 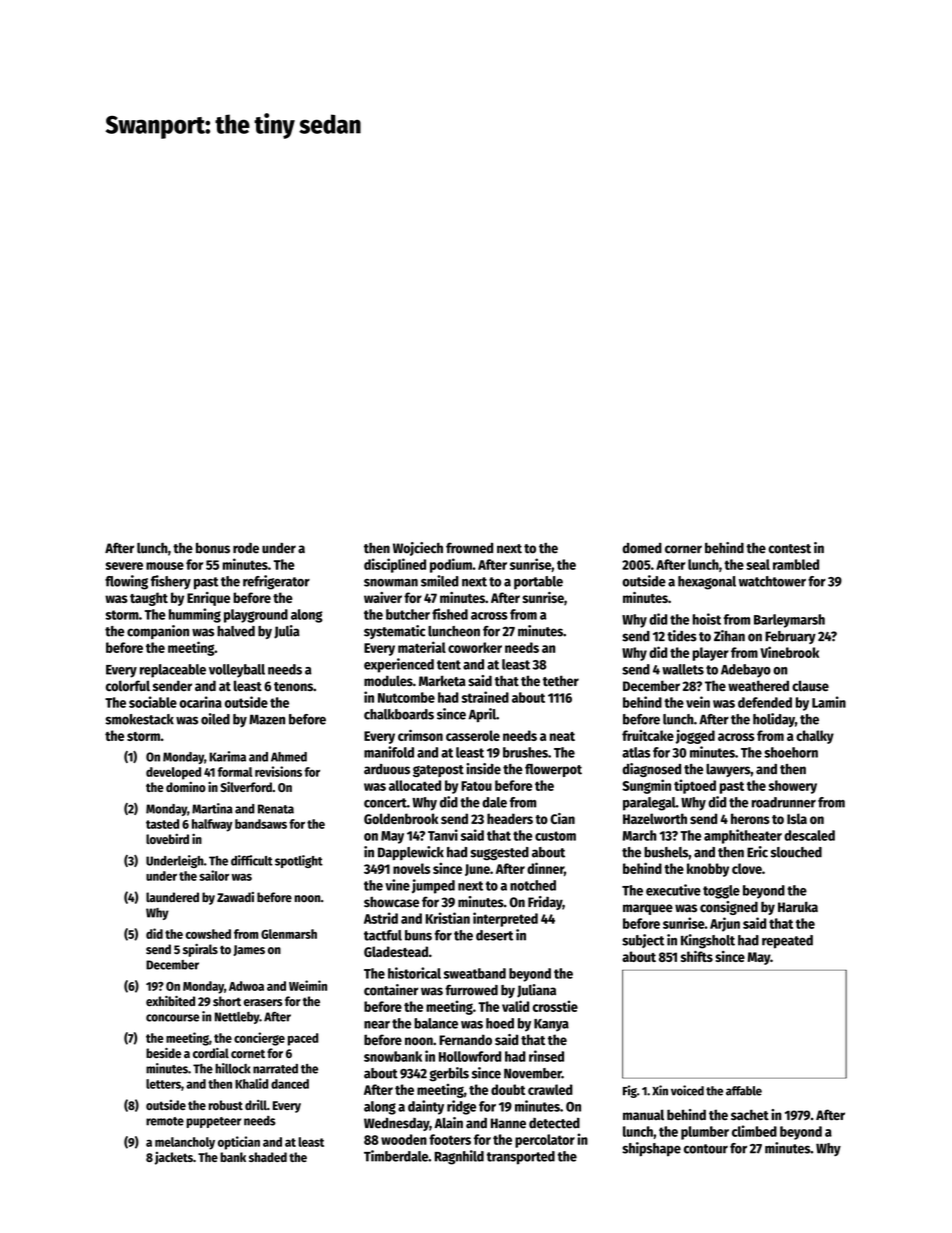 What do you see at coordinates (418, 935) in the image?
I see `buns` at bounding box center [418, 935].
